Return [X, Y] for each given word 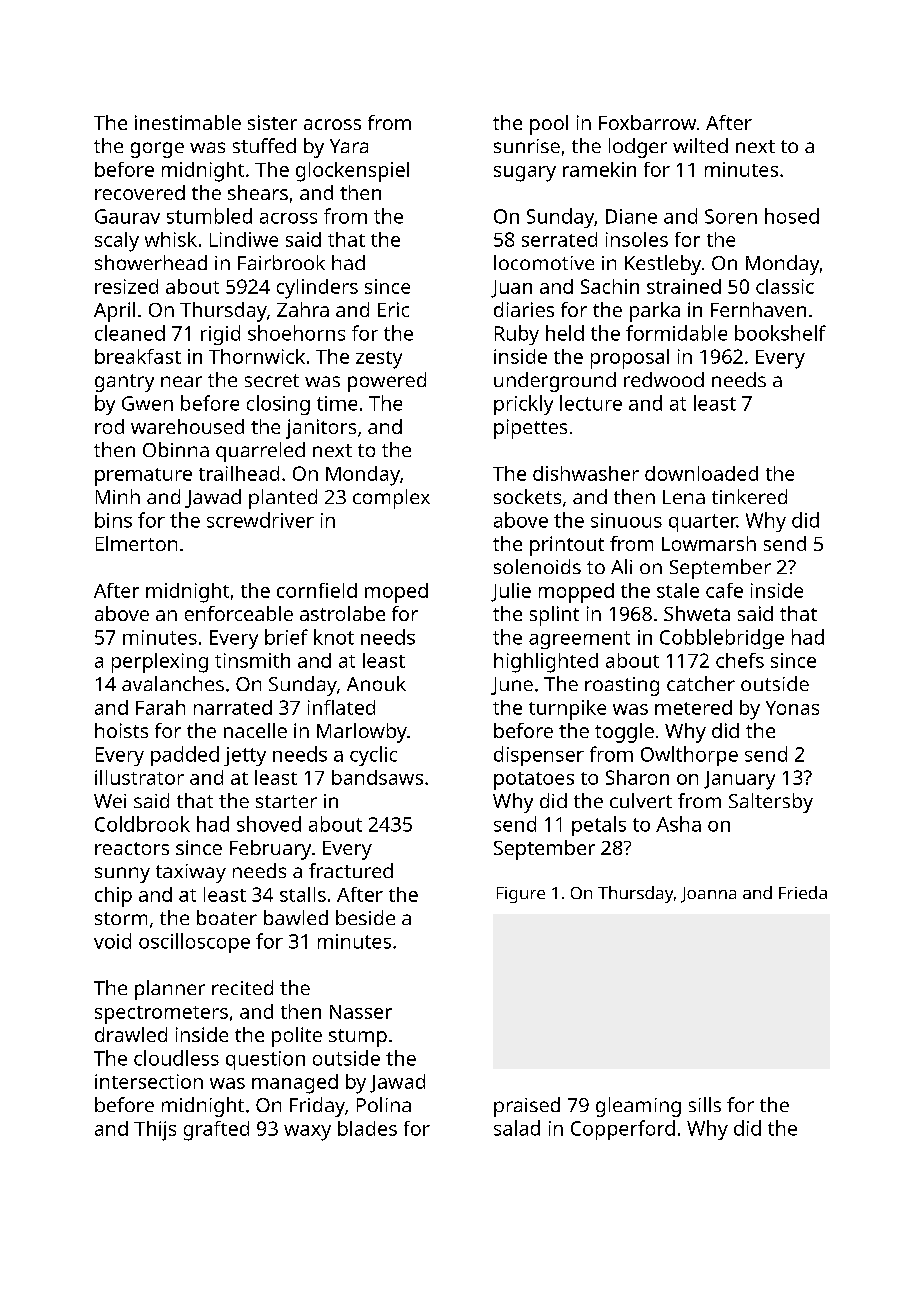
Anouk [376, 683]
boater [227, 917]
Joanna [708, 895]
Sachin [610, 286]
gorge [157, 150]
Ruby [517, 335]
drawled [131, 1034]
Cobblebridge [722, 639]
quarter [703, 523]
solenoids [537, 566]
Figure [521, 895]
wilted [700, 145]
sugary [525, 174]
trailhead [239, 473]
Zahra [303, 309]
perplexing [160, 663]
